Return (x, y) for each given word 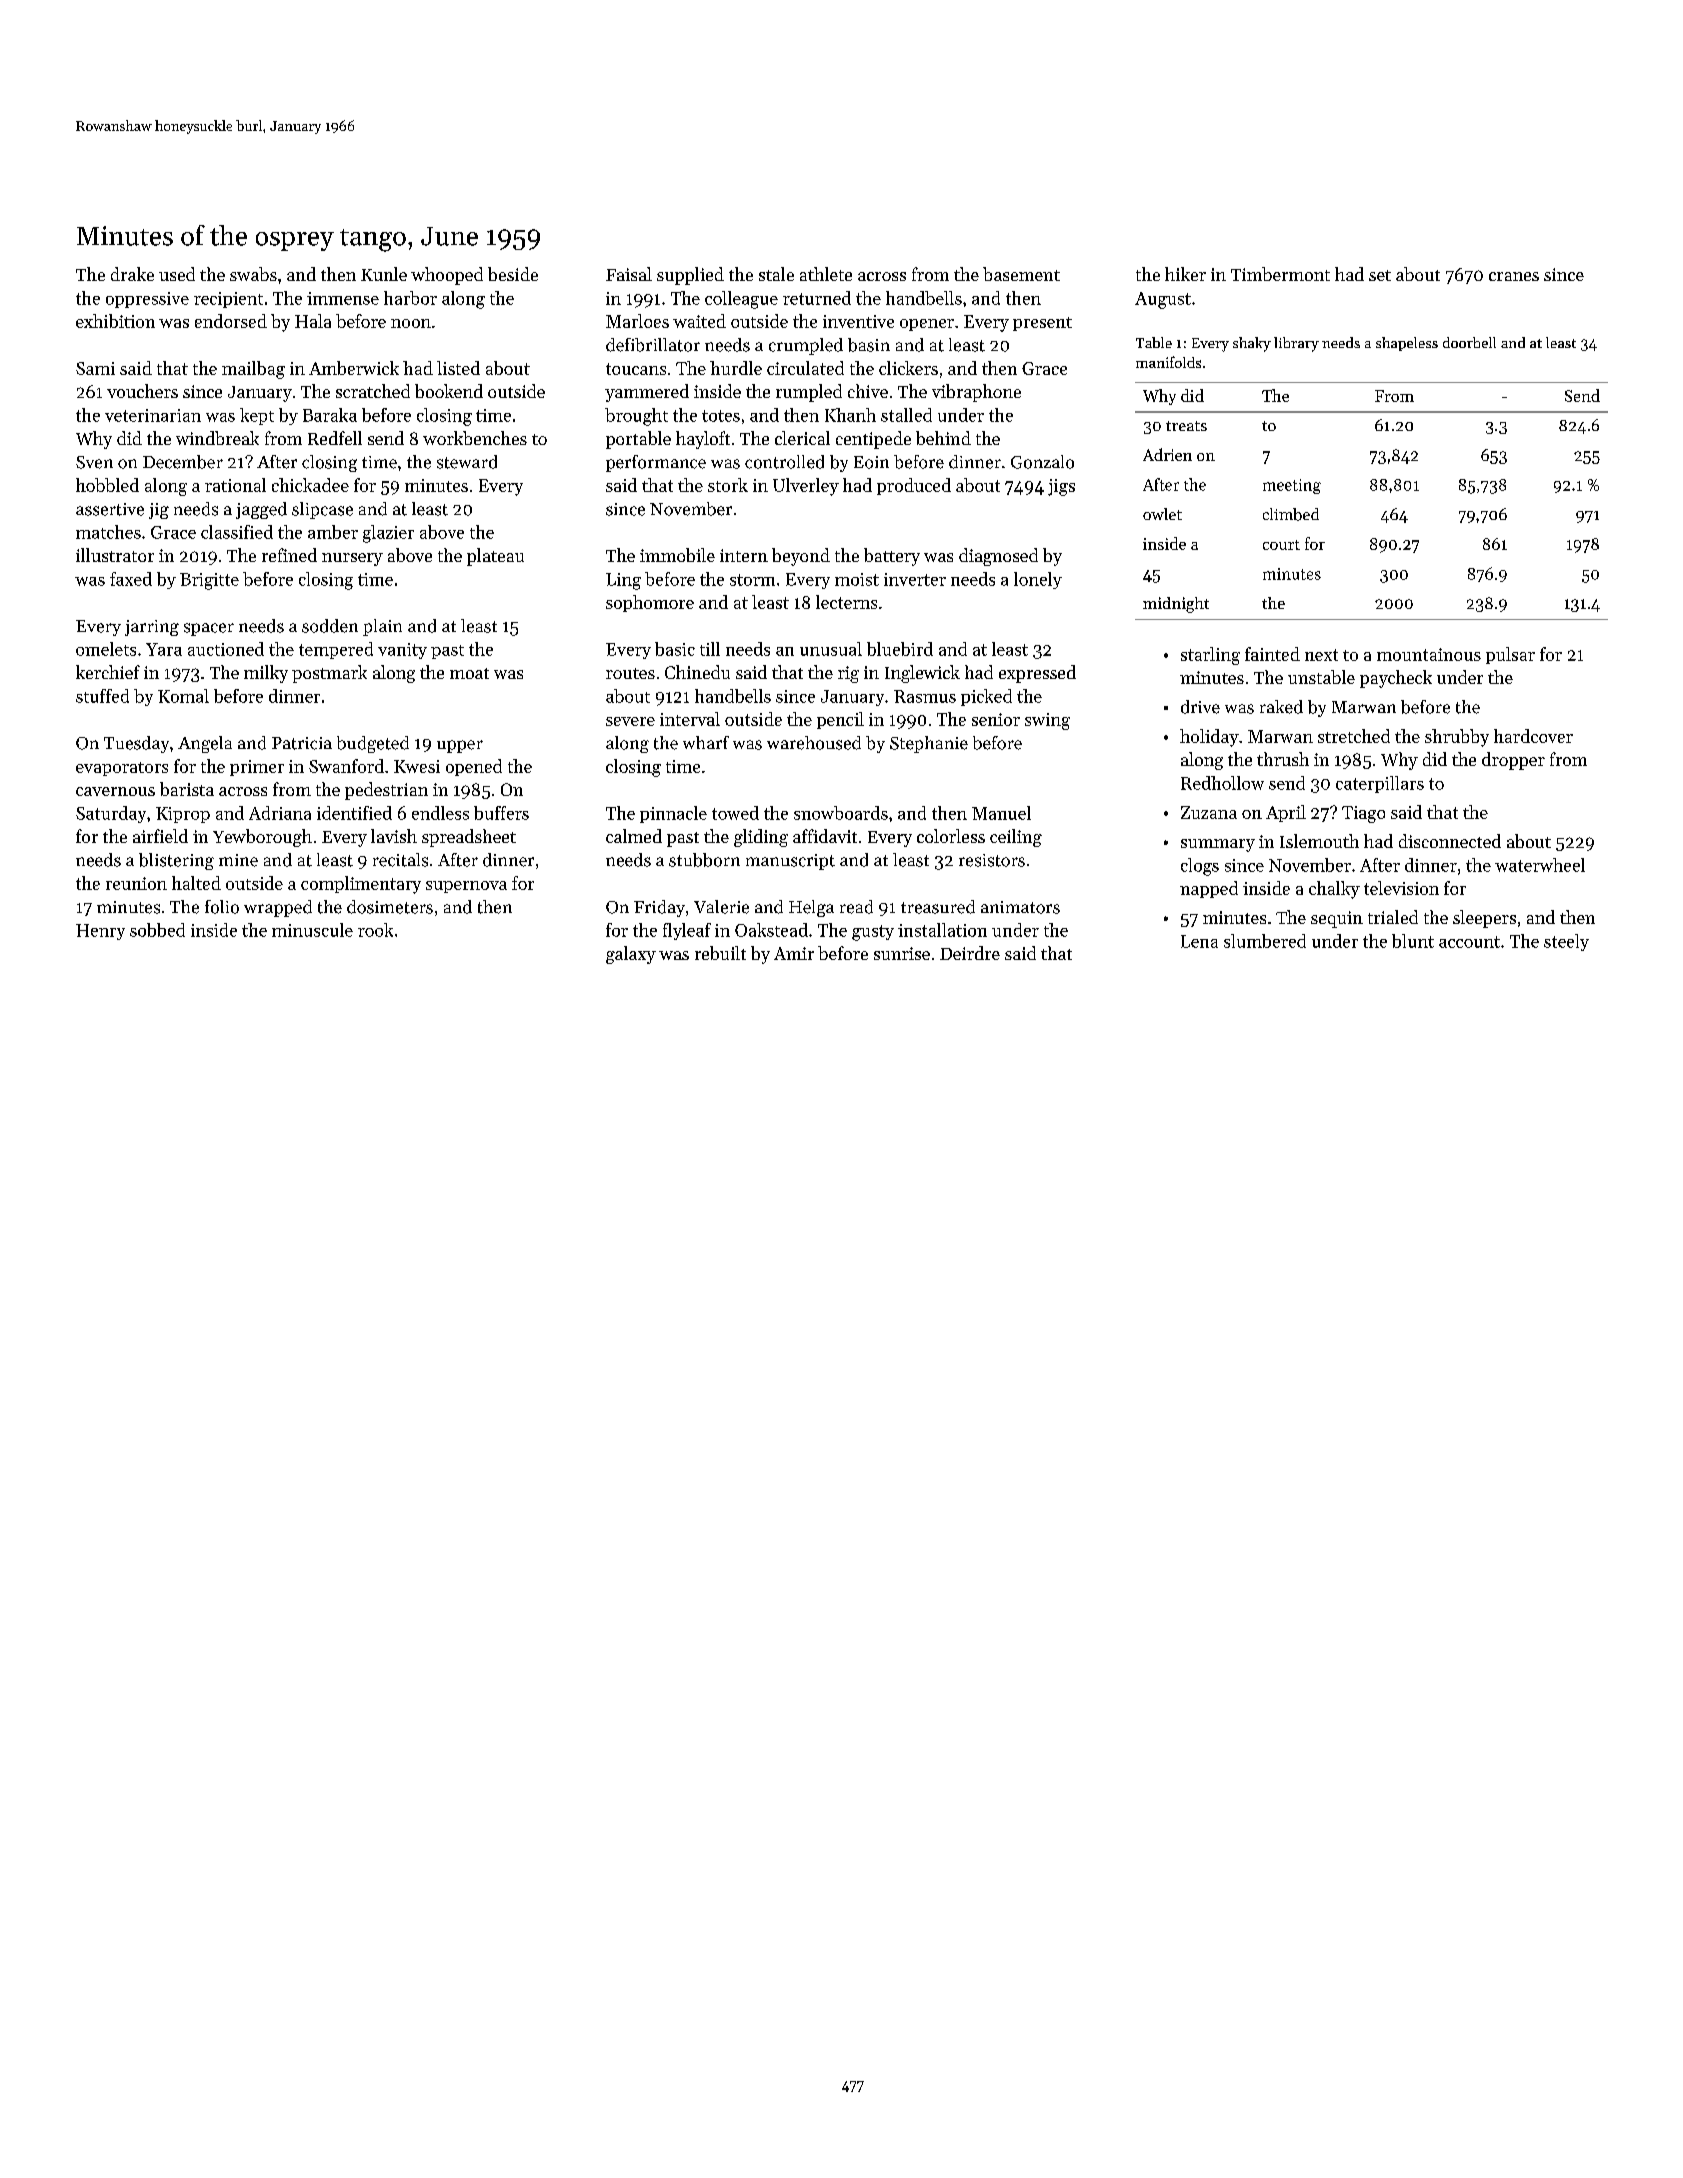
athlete (826, 274)
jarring (152, 628)
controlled (784, 462)
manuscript (790, 862)
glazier (388, 534)
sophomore (650, 603)
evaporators (122, 769)
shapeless (1407, 344)
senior (996, 719)
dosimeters (390, 907)
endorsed (231, 321)
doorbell (1469, 342)
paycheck (1396, 679)
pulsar (1510, 655)
